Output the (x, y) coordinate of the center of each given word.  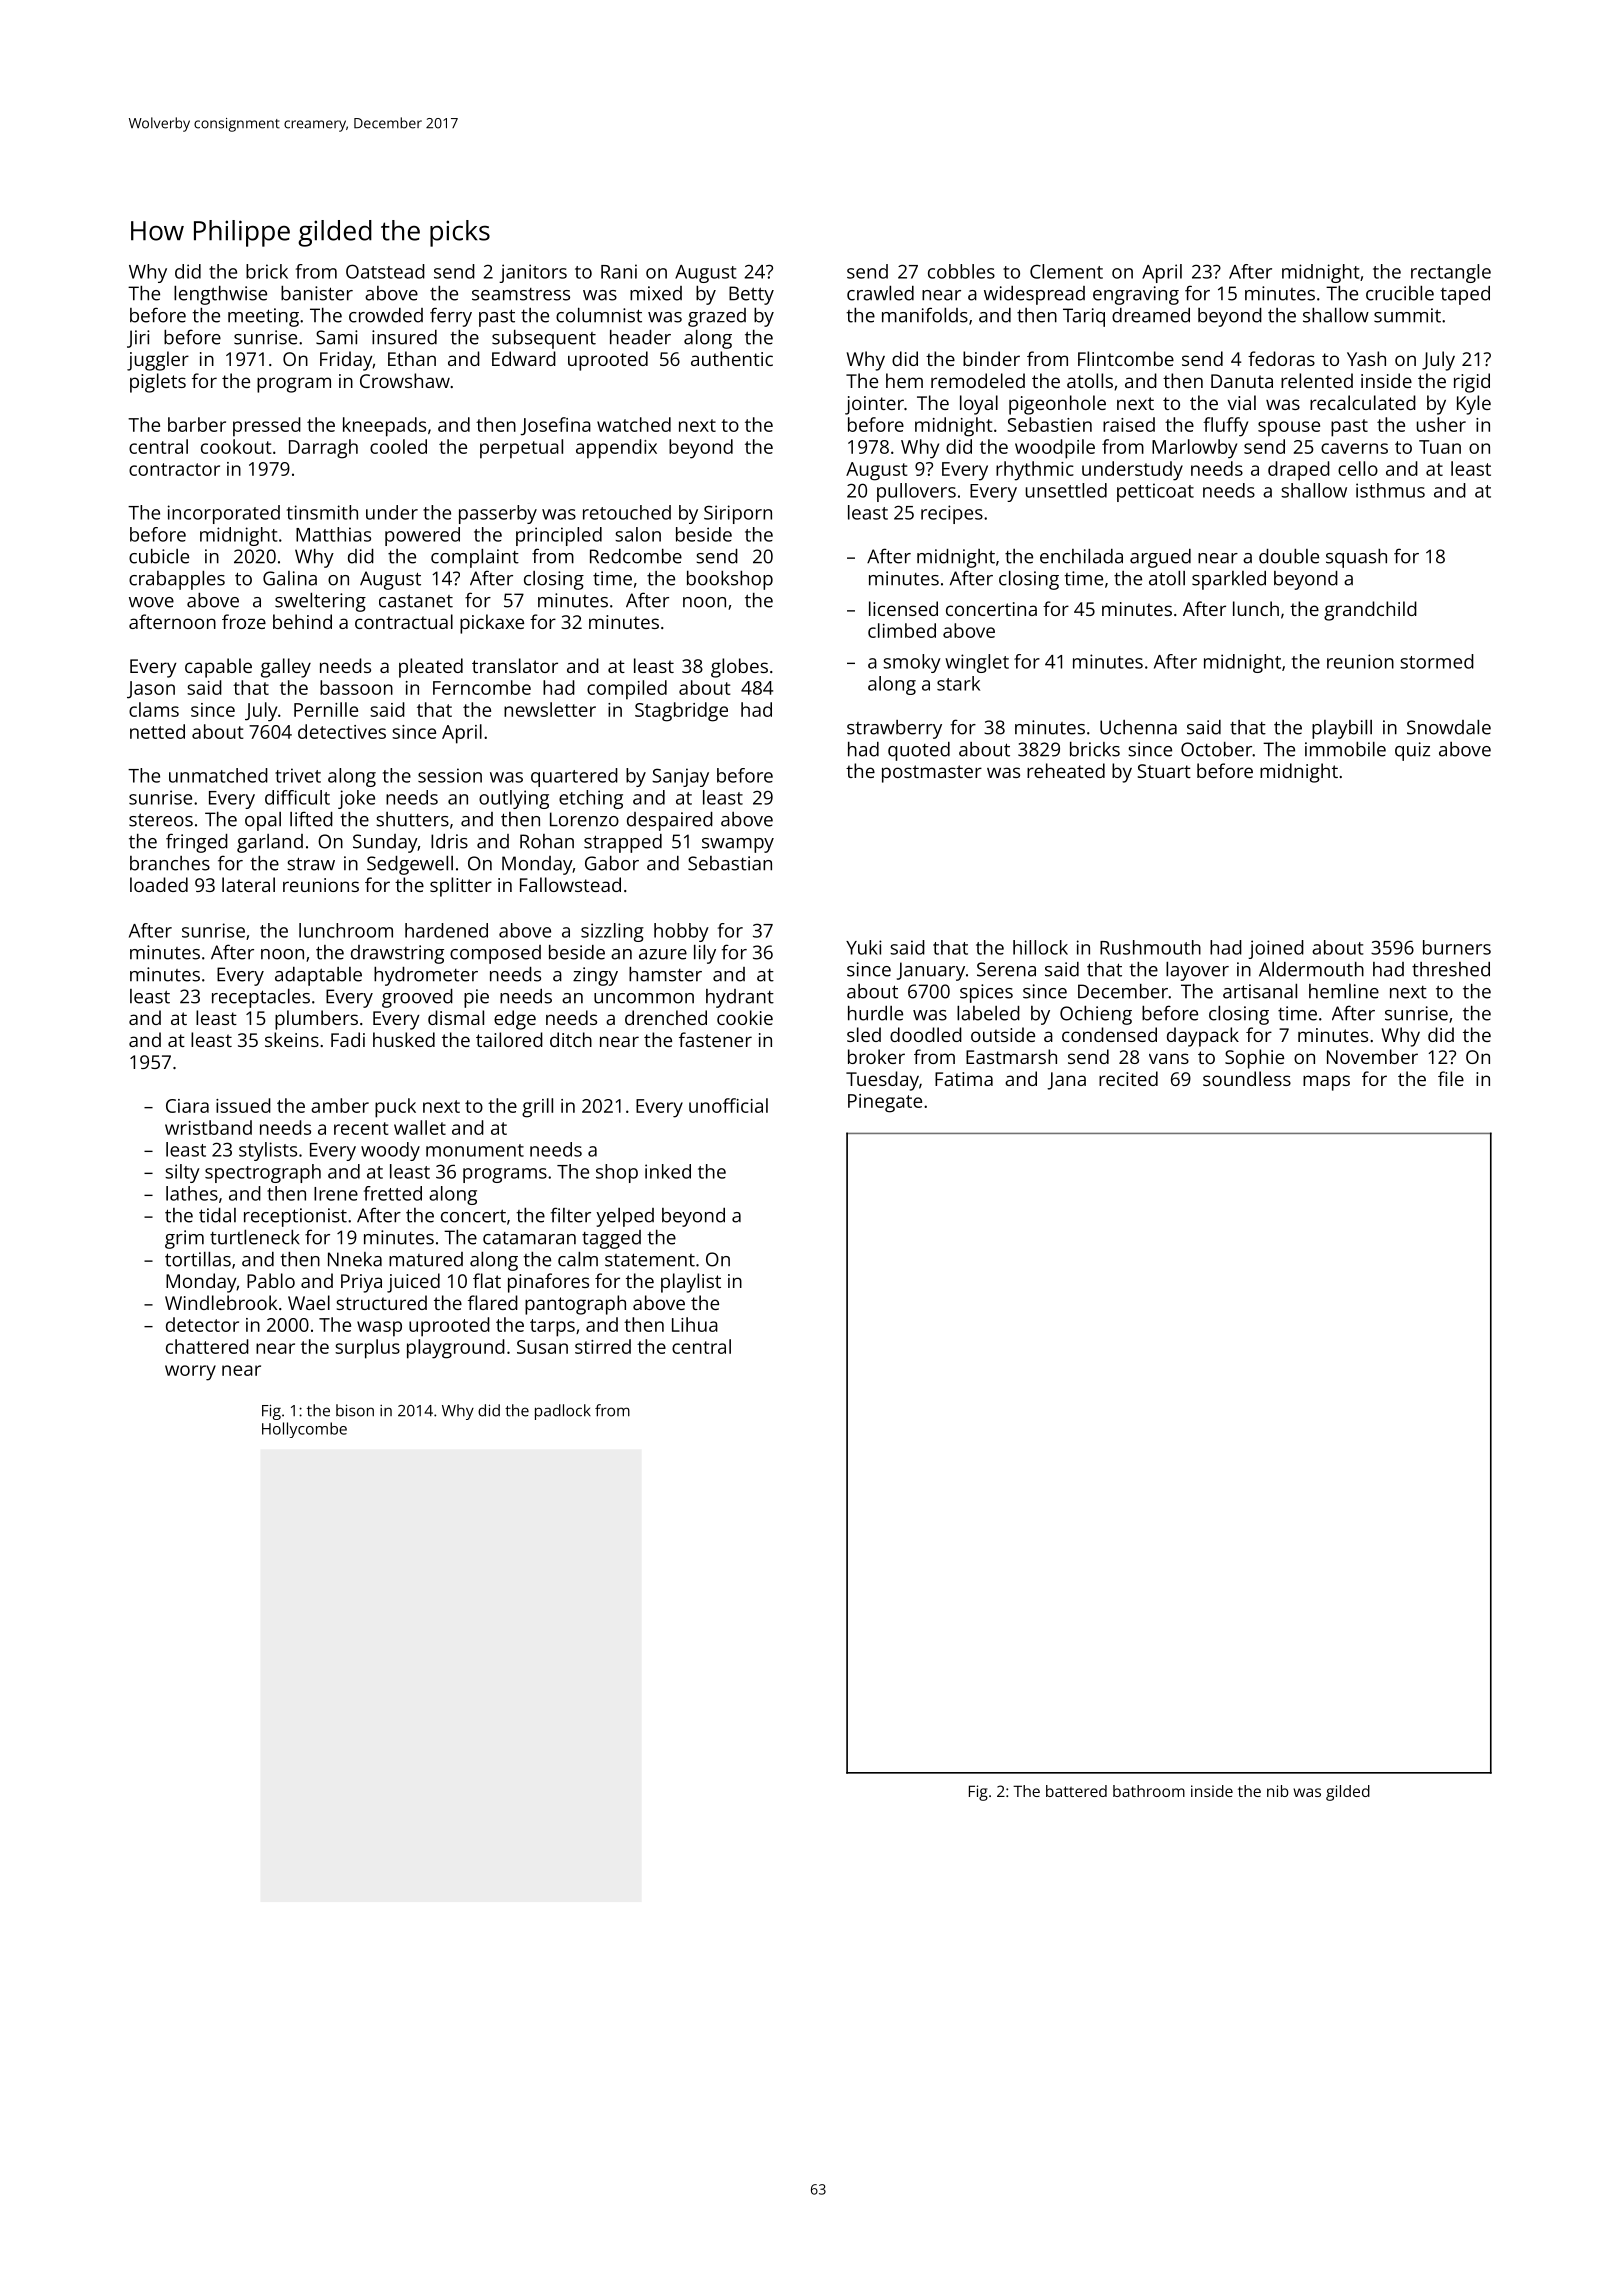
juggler (158, 361)
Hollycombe (304, 1430)
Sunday (385, 843)
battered (1076, 1791)
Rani (619, 271)
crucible (1400, 293)
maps (1326, 1083)
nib (1278, 1791)
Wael (309, 1302)
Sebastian (730, 863)
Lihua (695, 1324)
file (1451, 1078)
